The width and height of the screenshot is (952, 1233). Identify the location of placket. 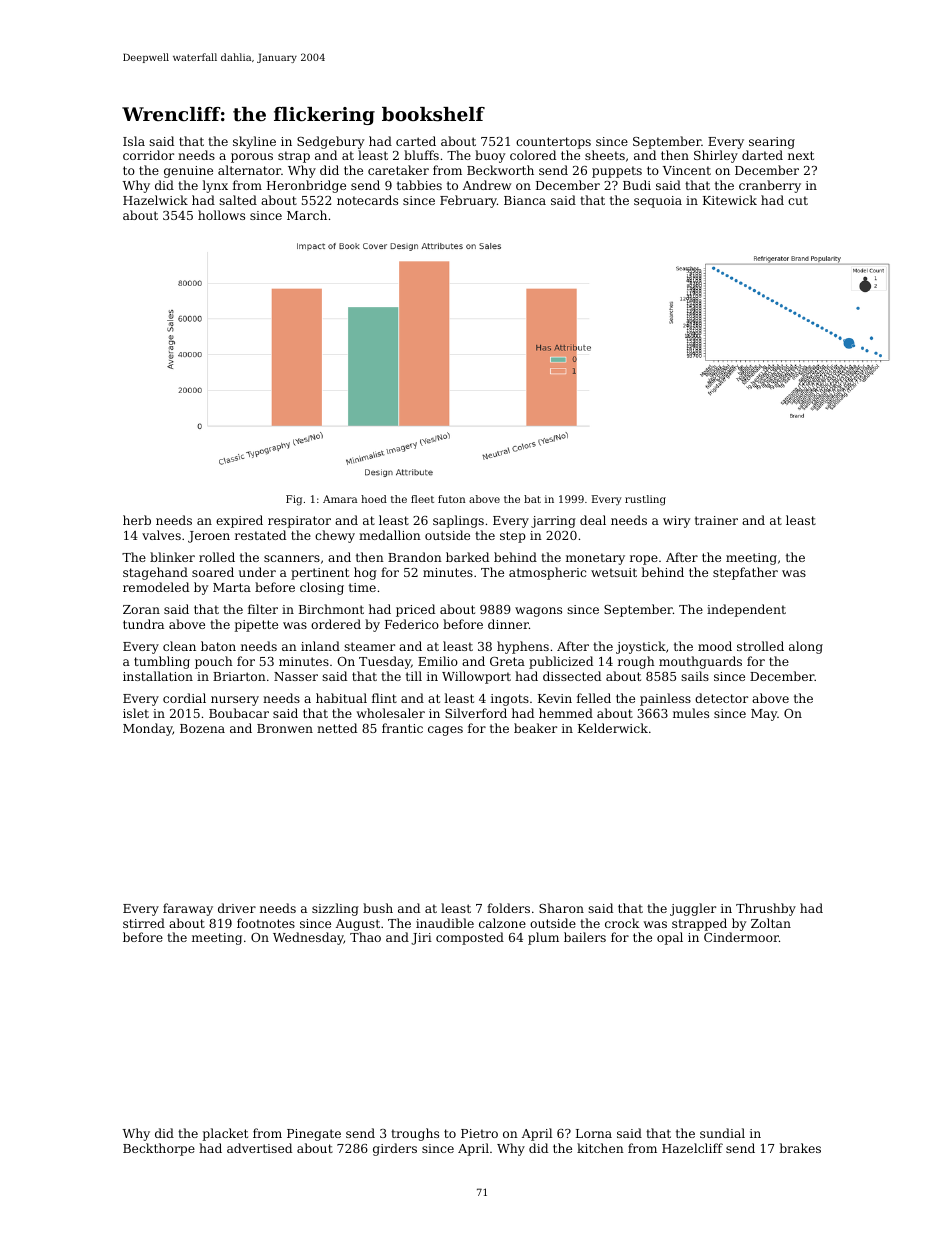
(225, 1134).
